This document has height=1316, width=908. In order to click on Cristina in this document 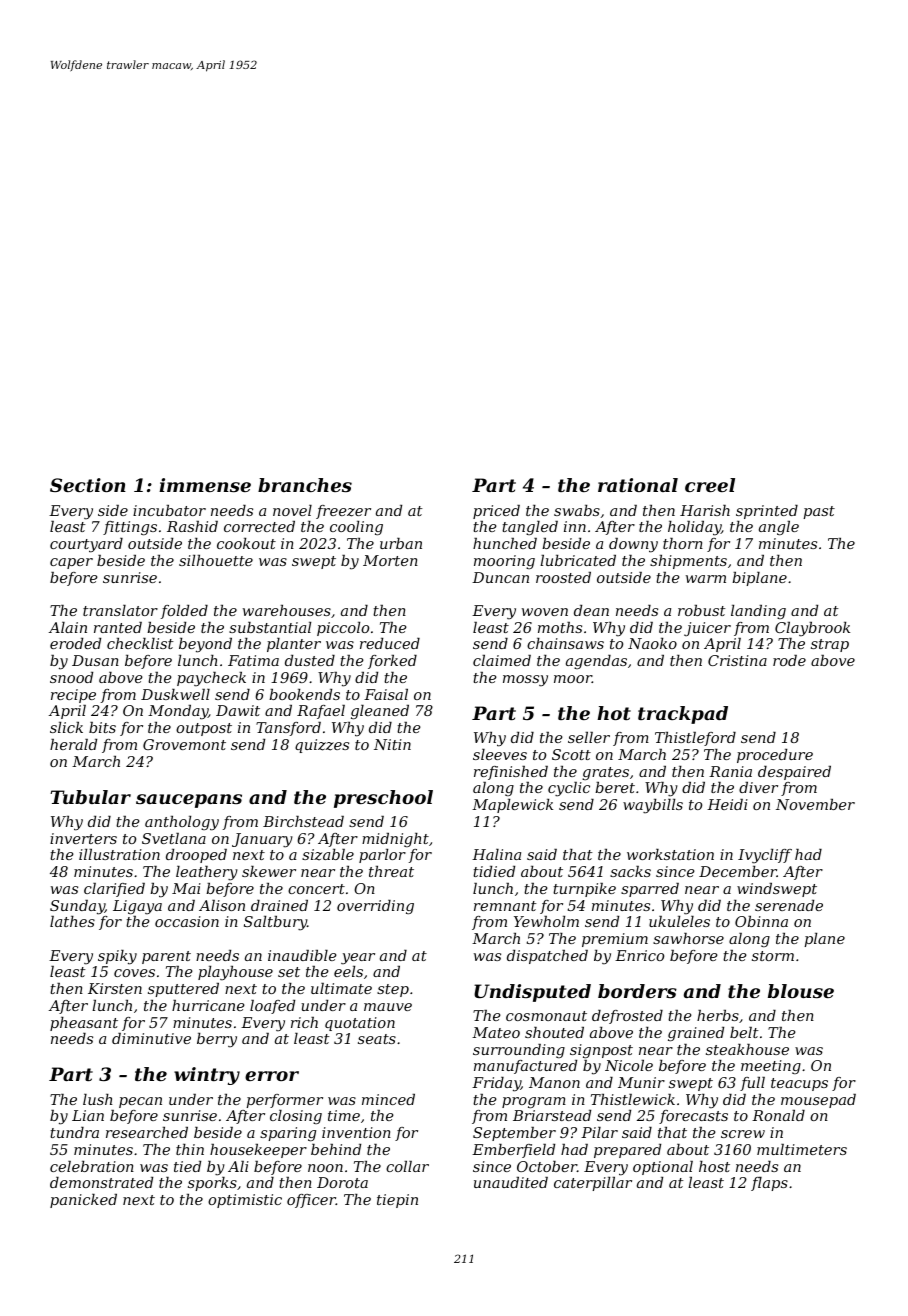, I will do `click(737, 660)`.
